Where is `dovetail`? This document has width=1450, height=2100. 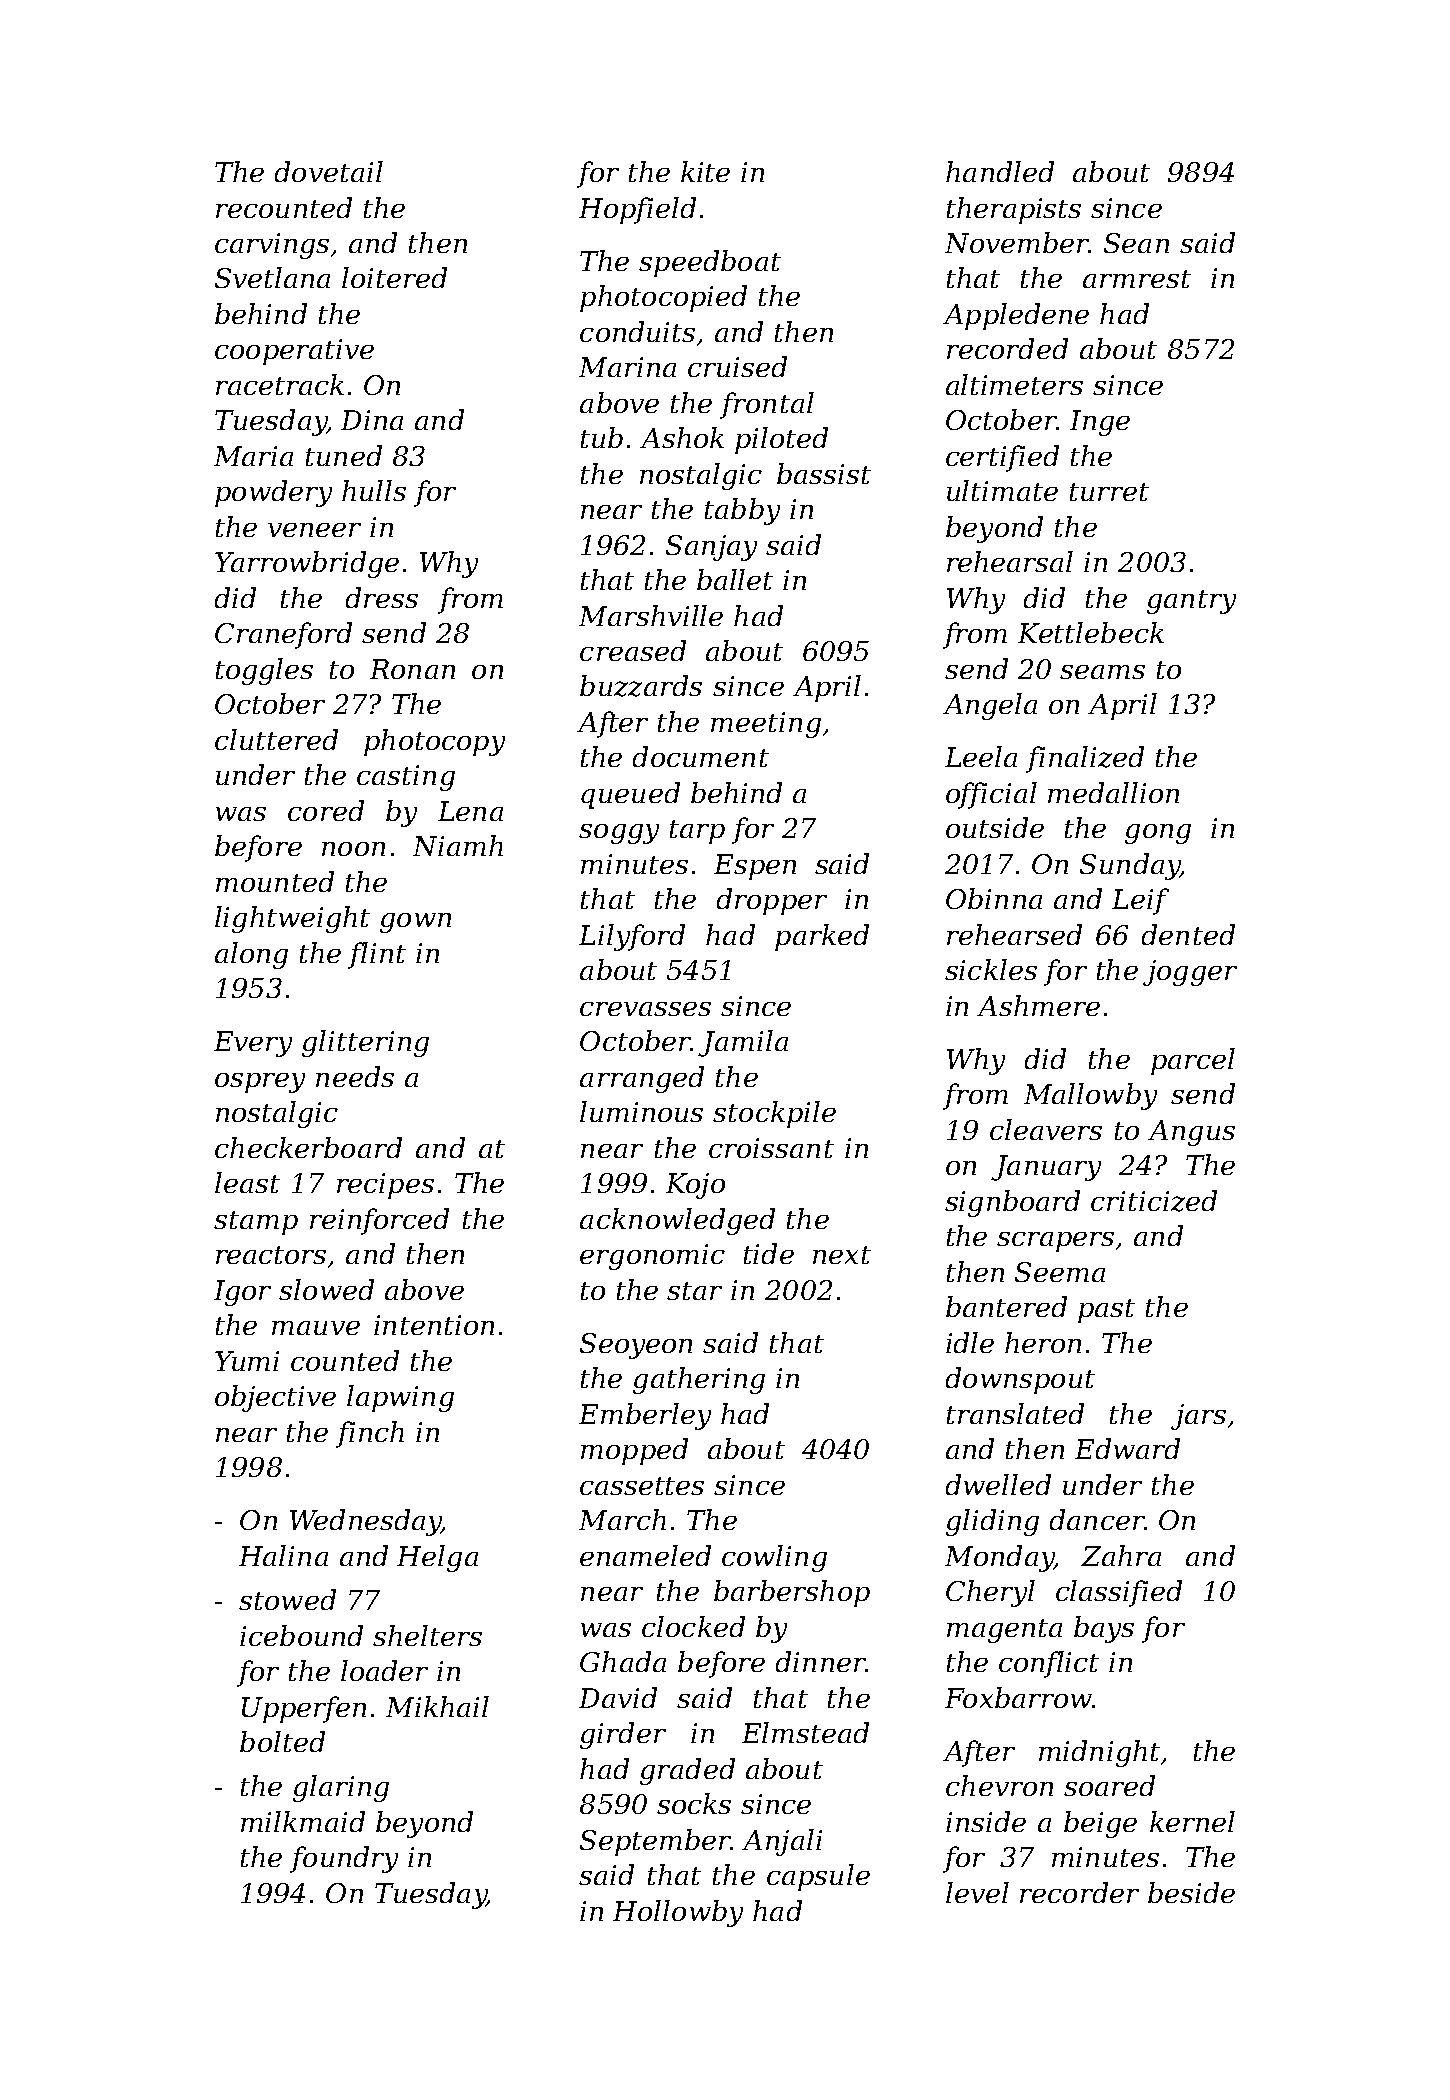
dovetail is located at coordinates (329, 171).
